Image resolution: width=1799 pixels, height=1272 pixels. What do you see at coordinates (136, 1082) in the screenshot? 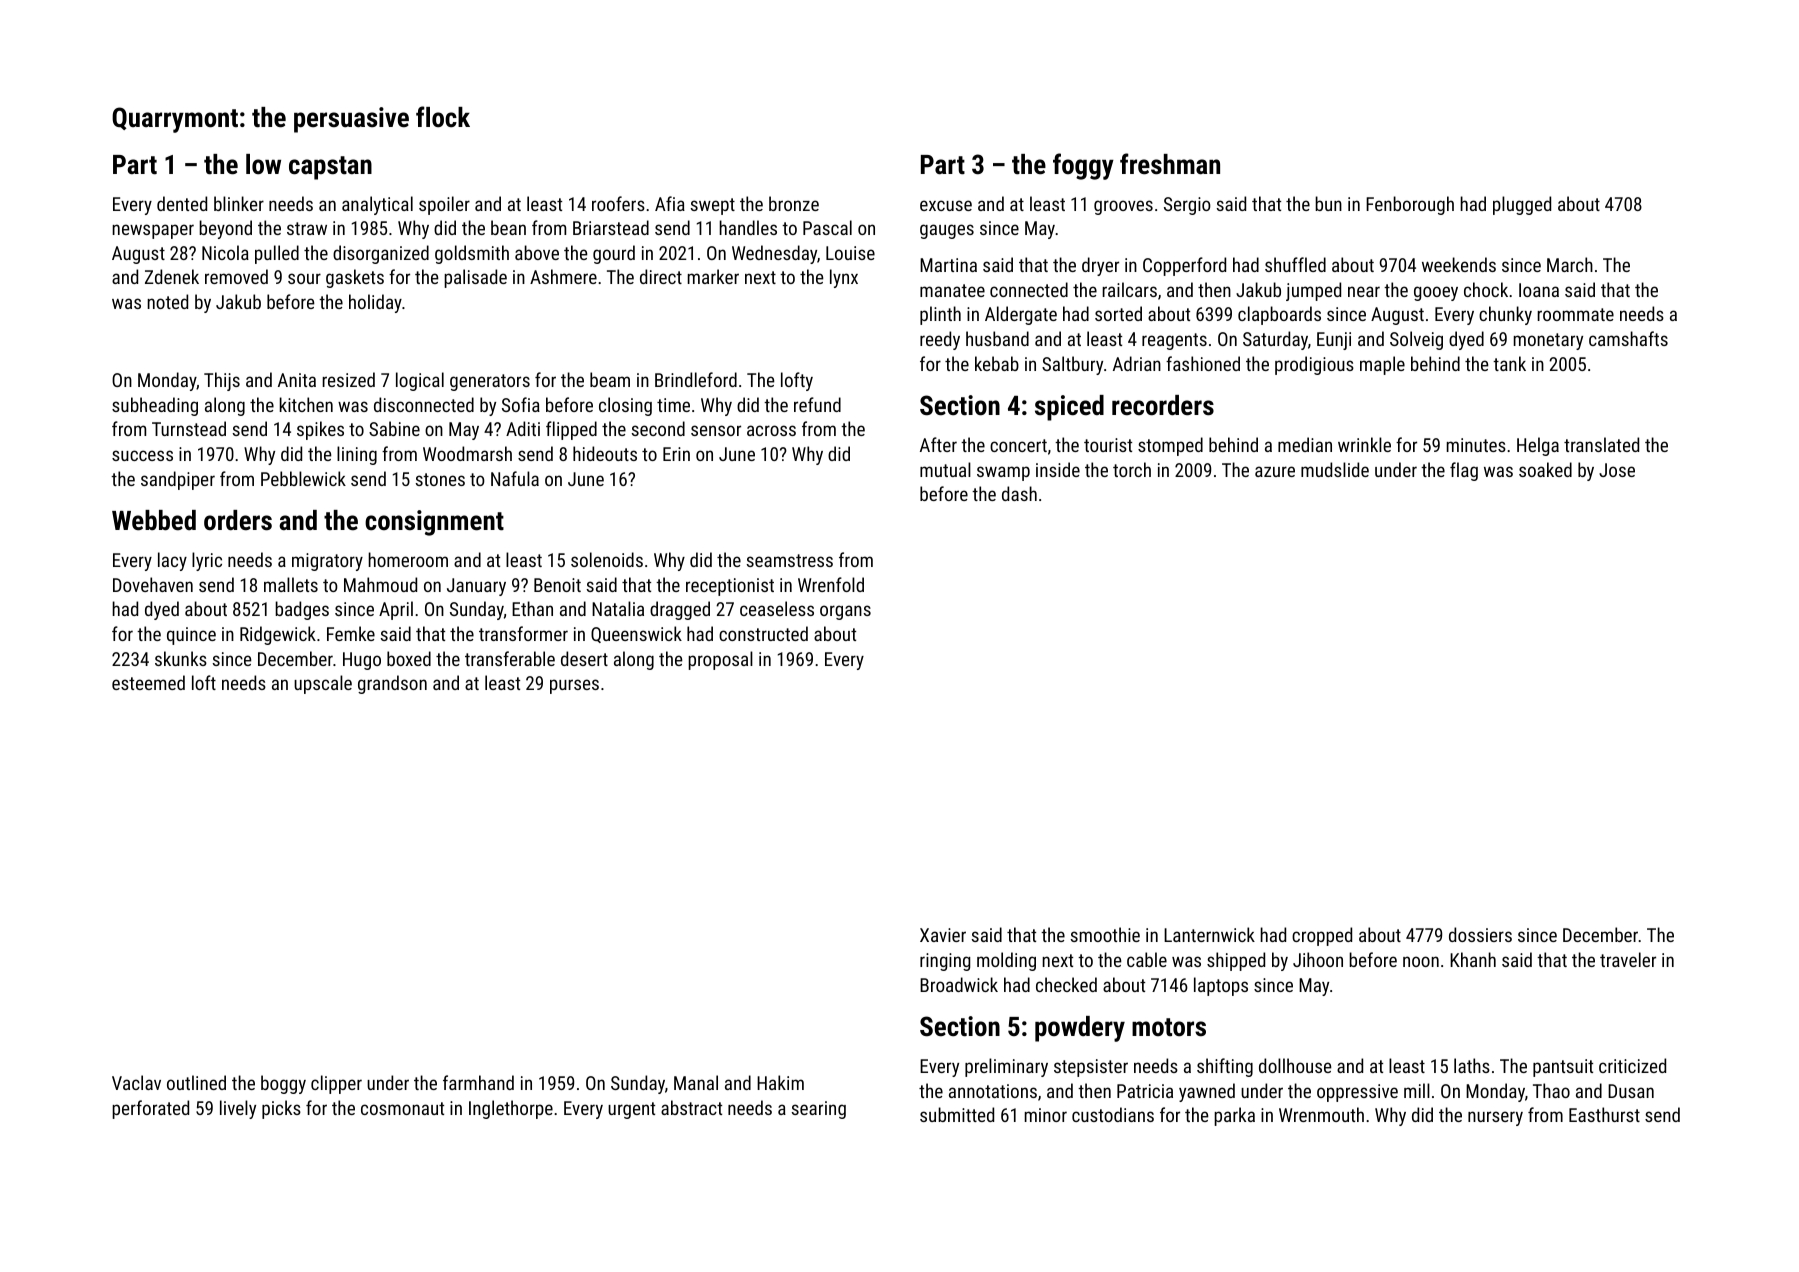
I see `Vaclav` at bounding box center [136, 1082].
